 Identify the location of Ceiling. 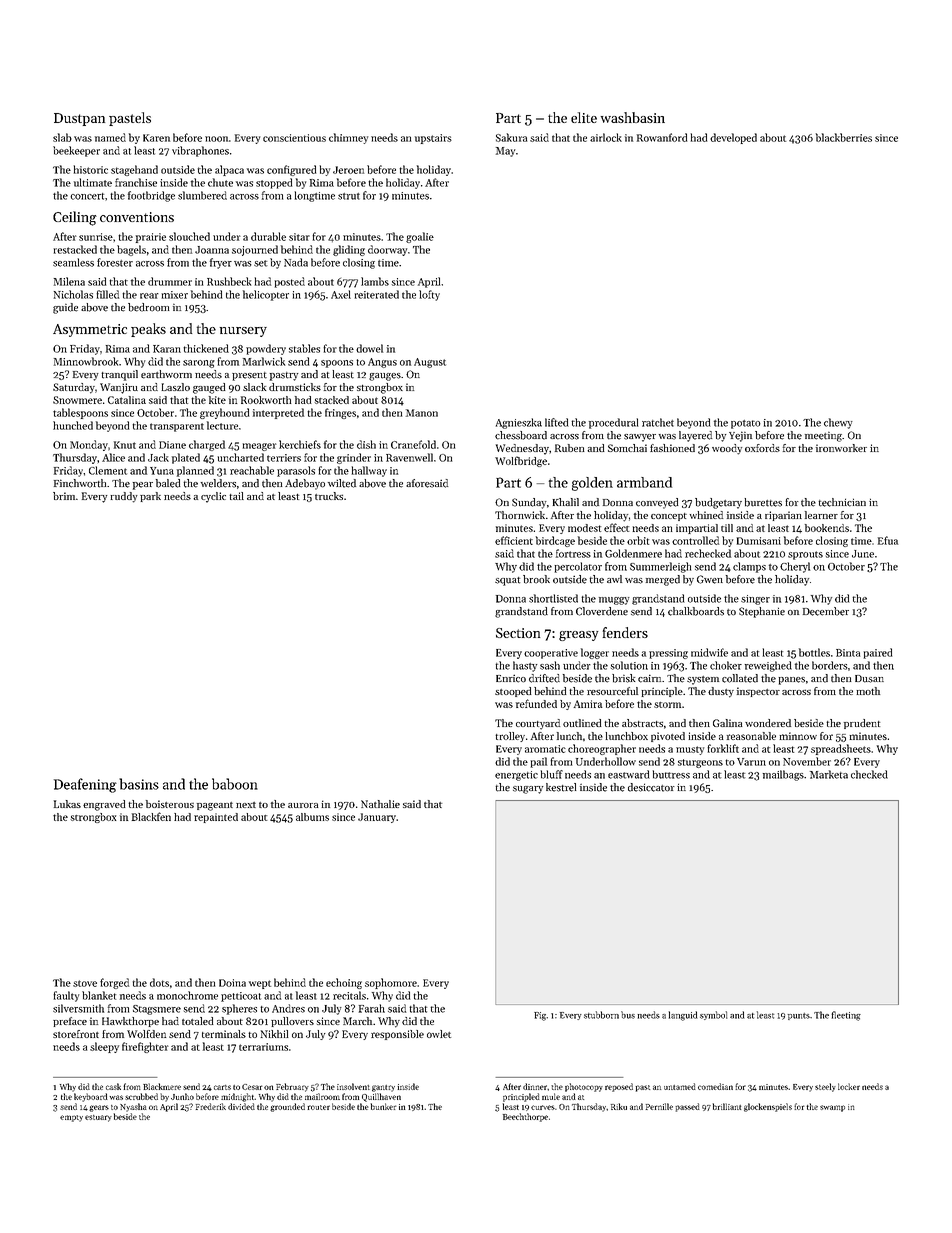
(75, 218).
